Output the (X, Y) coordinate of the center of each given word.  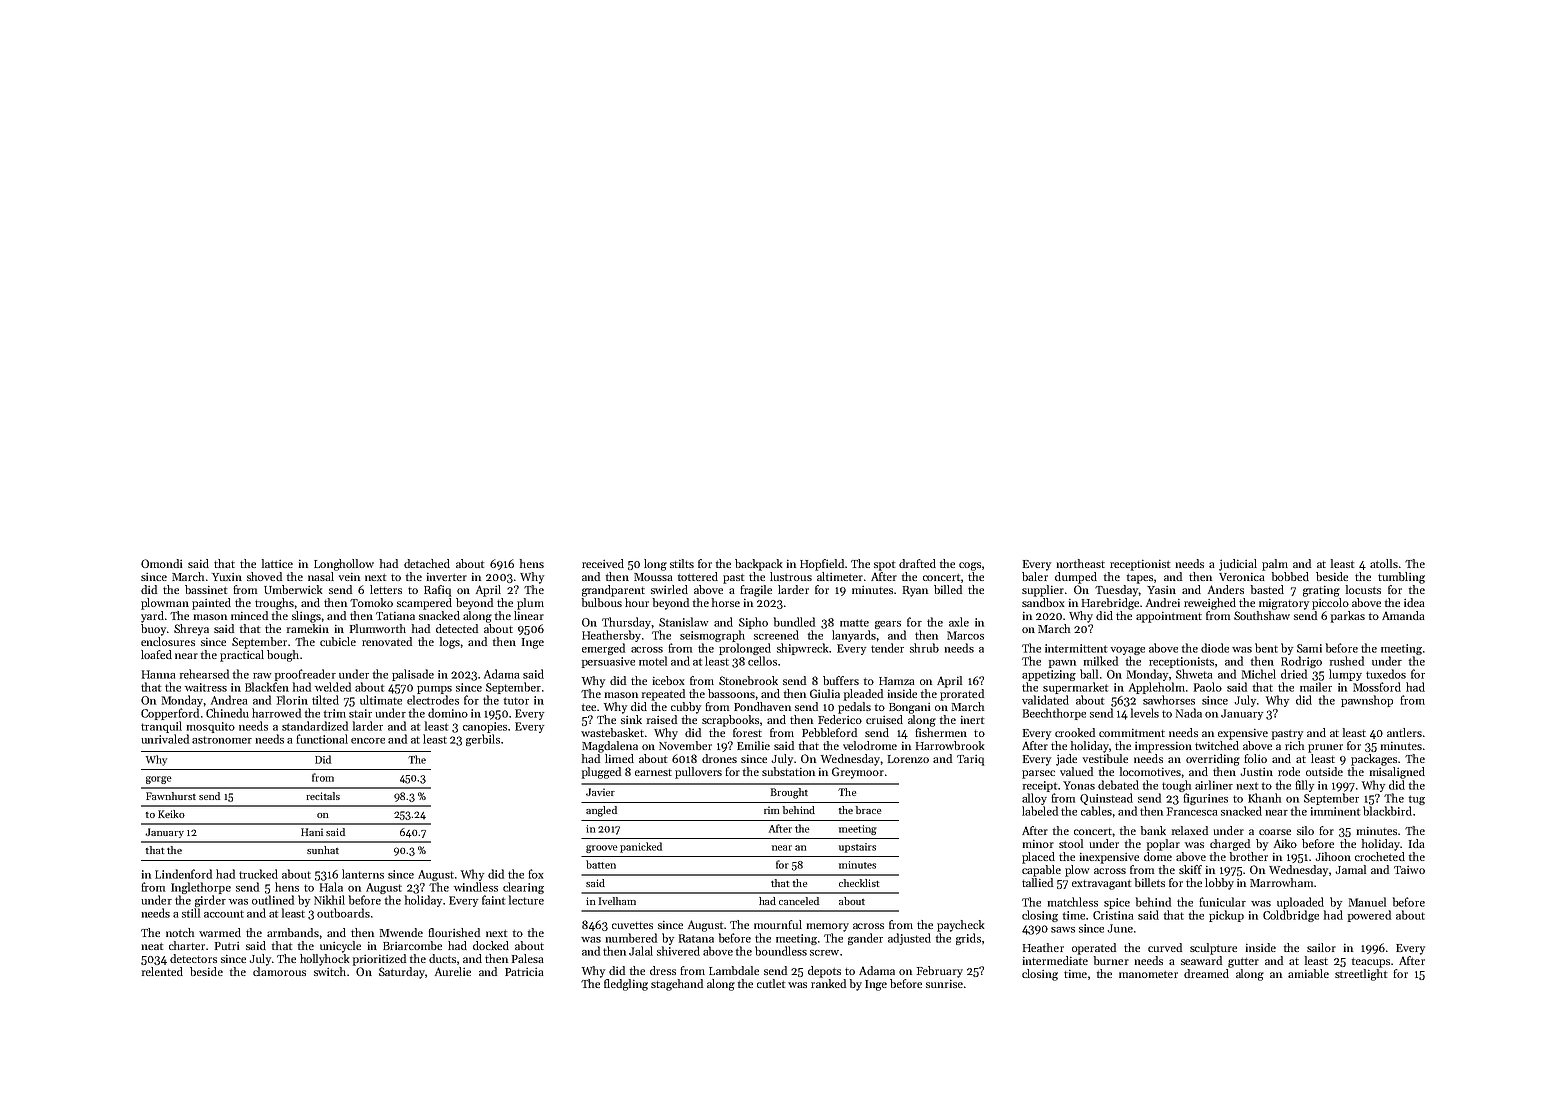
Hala (331, 887)
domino (448, 713)
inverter (447, 576)
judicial (1238, 565)
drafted (917, 563)
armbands (293, 932)
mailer (1316, 687)
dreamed (1206, 973)
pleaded (863, 695)
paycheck (960, 926)
